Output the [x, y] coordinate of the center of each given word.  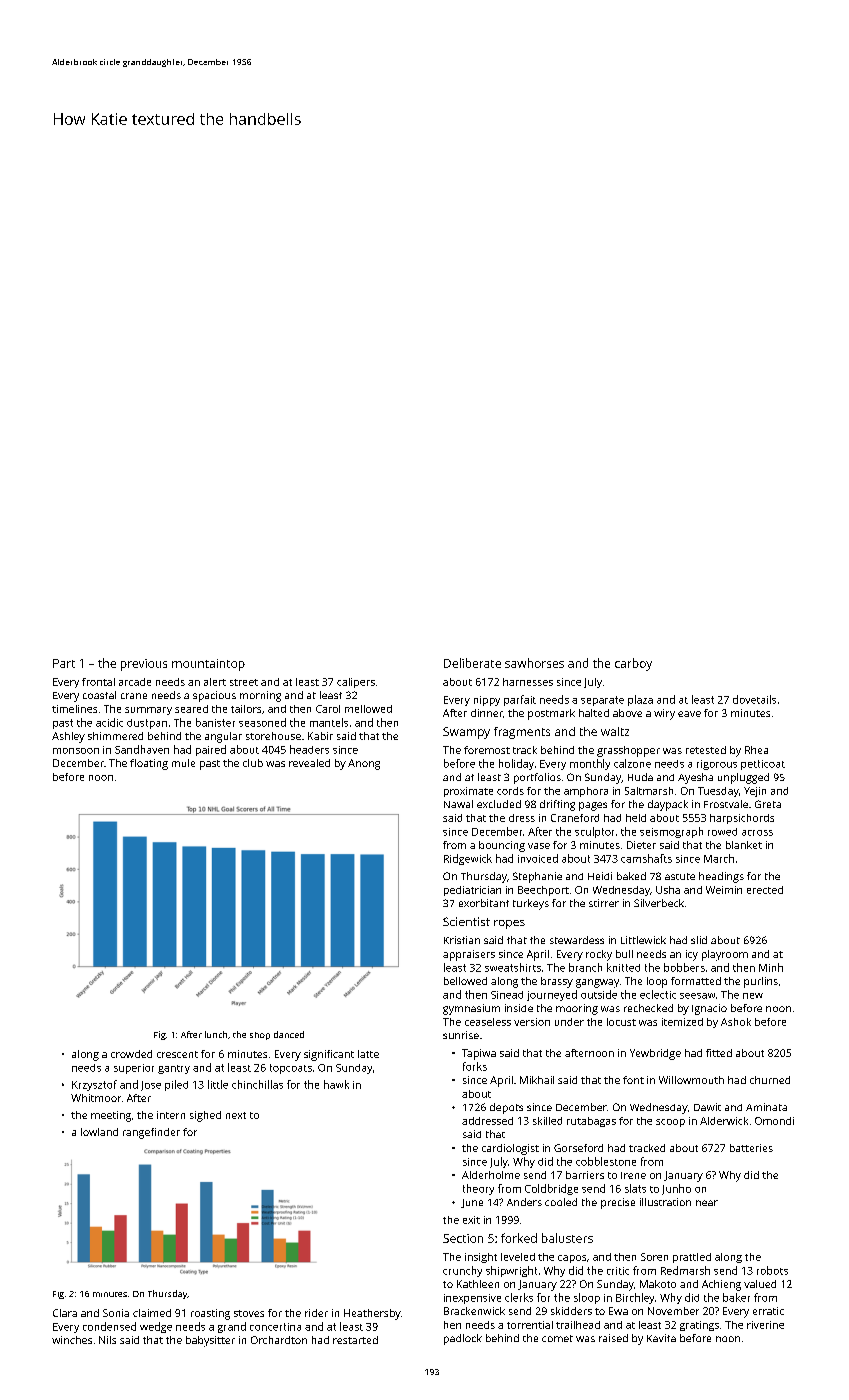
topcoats [291, 1069]
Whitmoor [96, 1098]
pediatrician [472, 891]
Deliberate [472, 663]
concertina [275, 1327]
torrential [530, 1325]
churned [770, 1080]
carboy [633, 664]
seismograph [671, 832]
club [253, 763]
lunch [216, 1034]
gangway [597, 983]
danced [289, 1034]
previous [144, 665]
